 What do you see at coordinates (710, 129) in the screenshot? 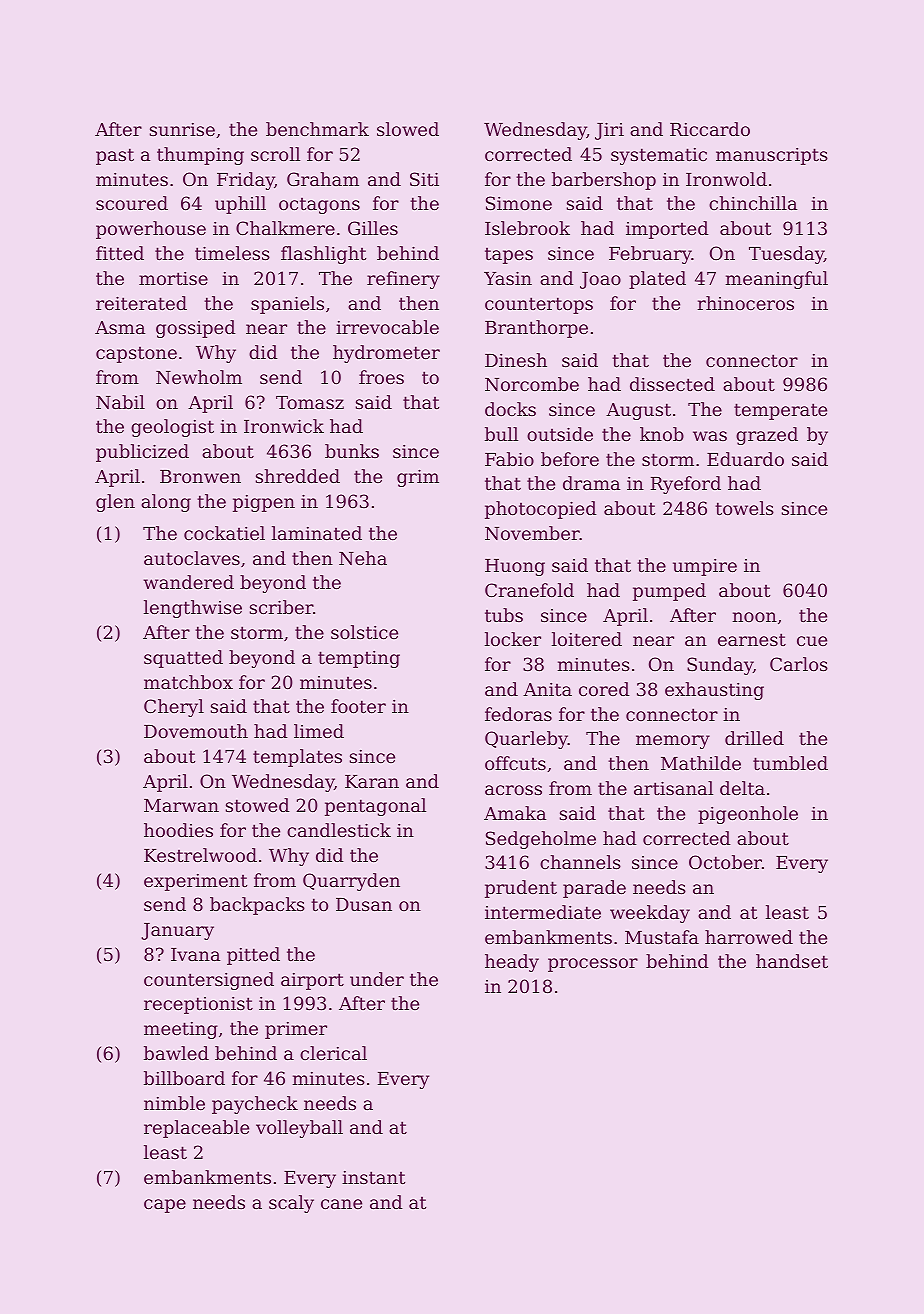
I see `Riccardo` at bounding box center [710, 129].
